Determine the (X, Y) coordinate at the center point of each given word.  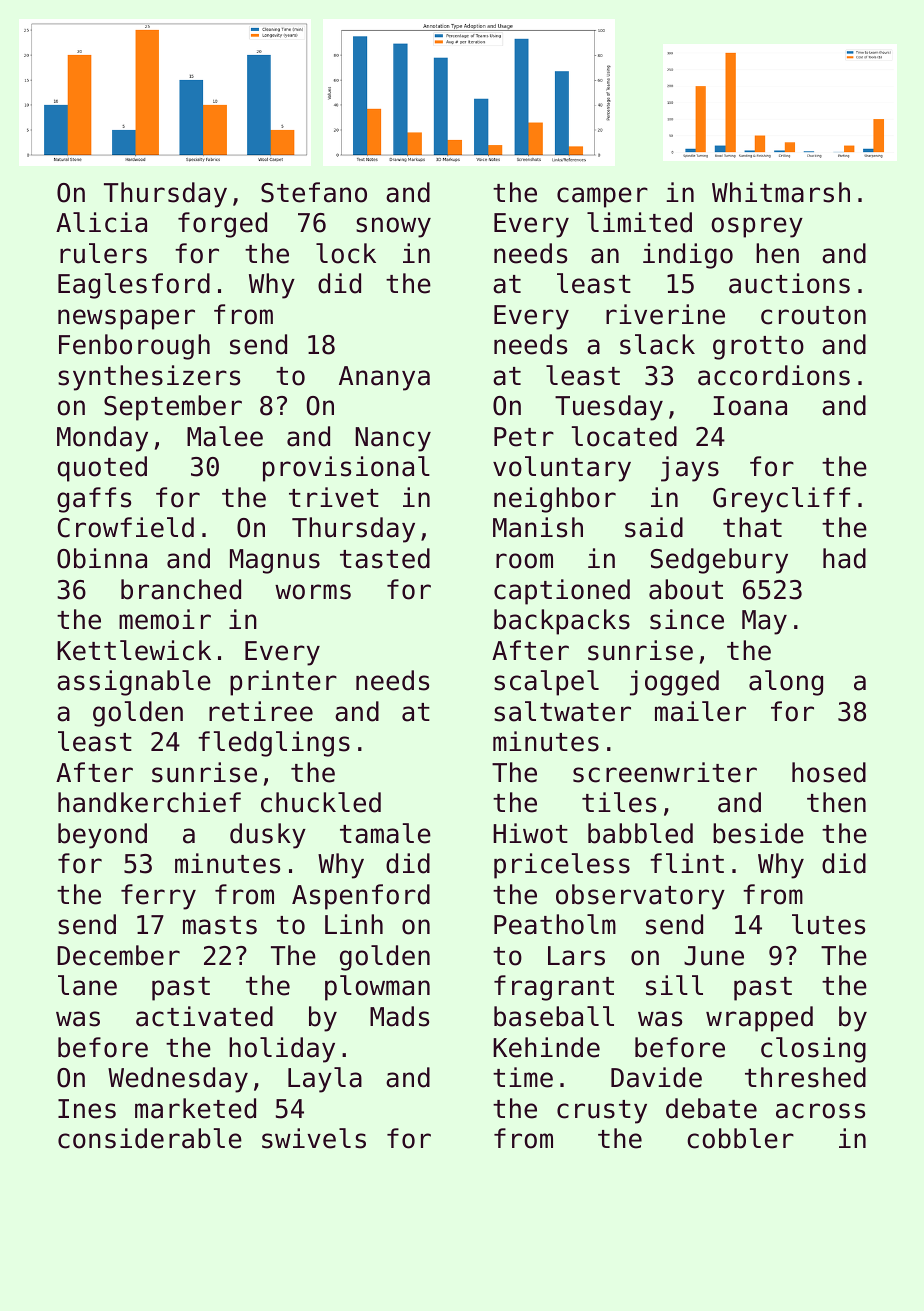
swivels (314, 1138)
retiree (261, 711)
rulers (103, 253)
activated (204, 1016)
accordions (774, 375)
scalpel (546, 683)
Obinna (102, 558)
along (786, 683)
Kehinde (546, 1047)
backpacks (562, 622)
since (687, 619)
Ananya (384, 378)
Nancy (393, 439)
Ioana (750, 406)
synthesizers (149, 378)
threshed (805, 1077)
